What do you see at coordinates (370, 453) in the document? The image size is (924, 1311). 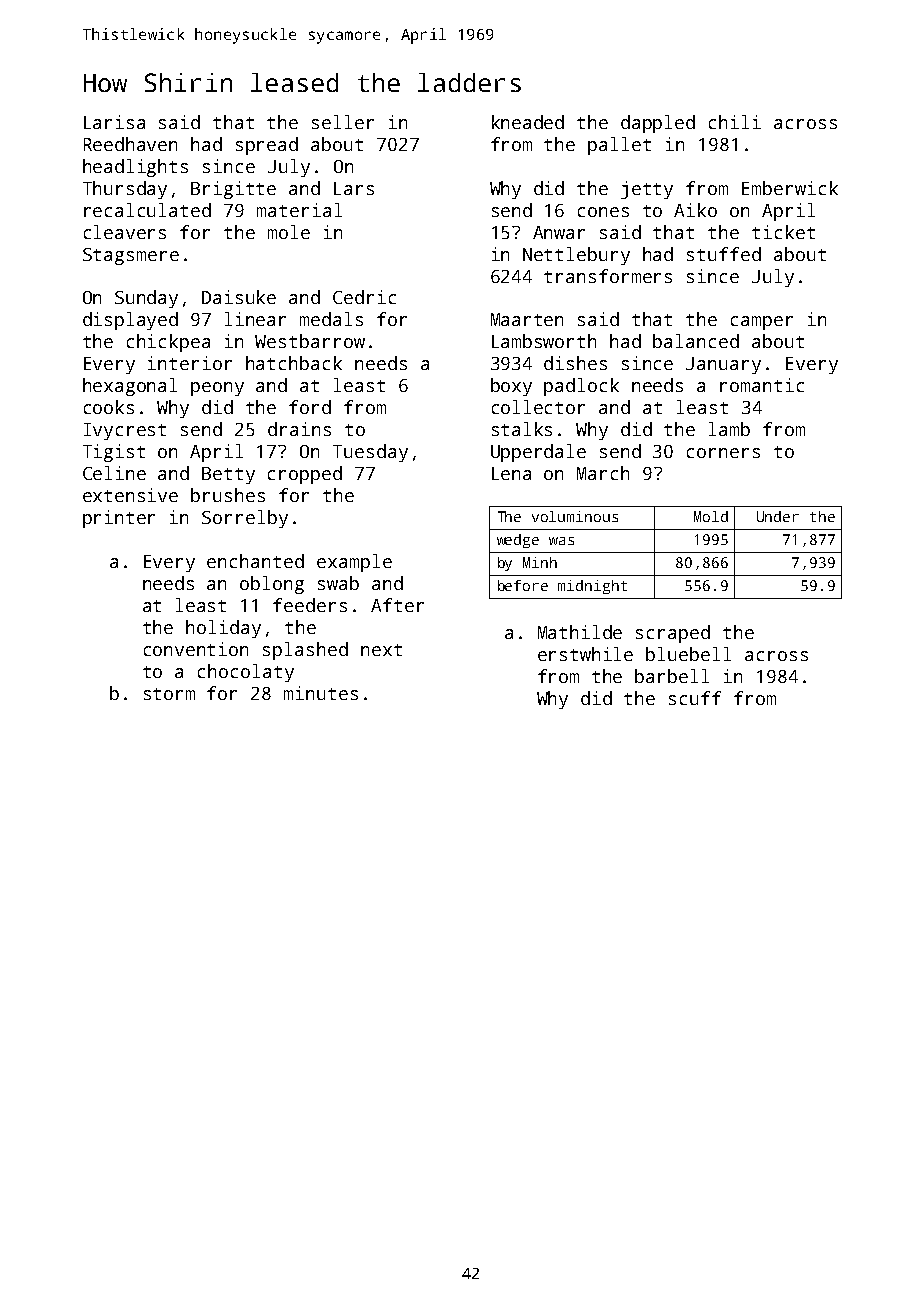 I see `Tuesday` at bounding box center [370, 453].
